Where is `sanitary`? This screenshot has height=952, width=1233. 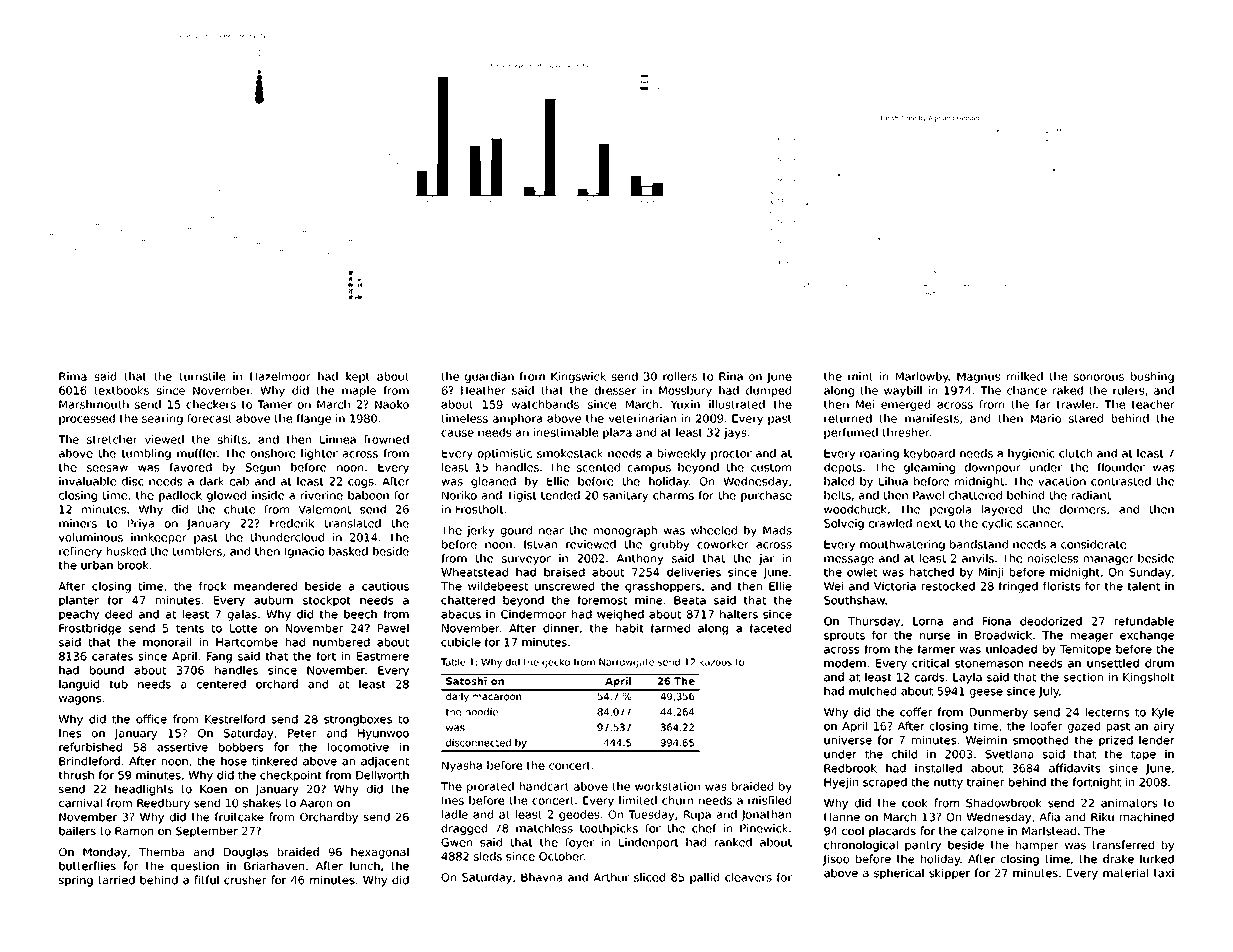
sanitary is located at coordinates (625, 496).
